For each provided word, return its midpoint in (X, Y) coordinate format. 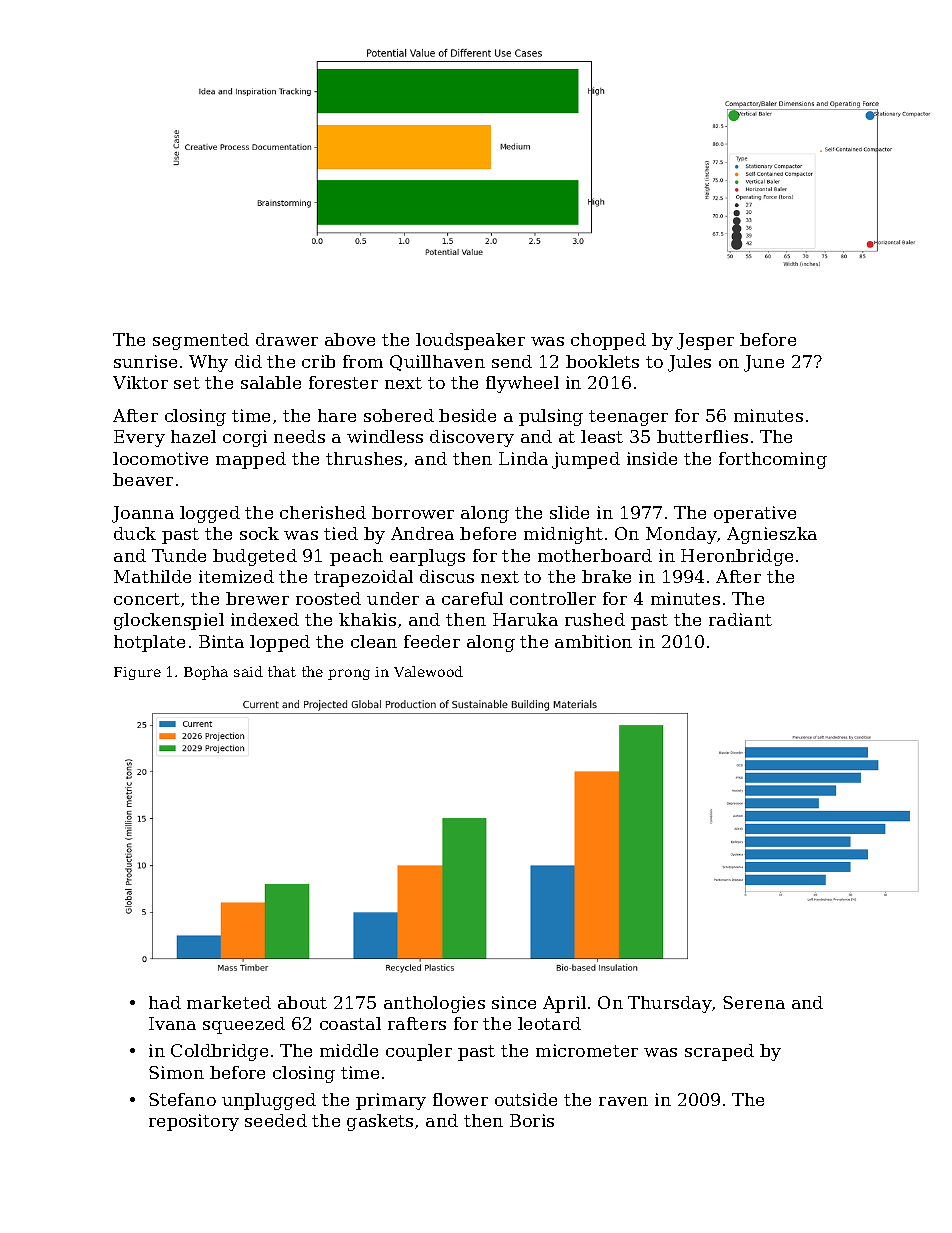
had (165, 1002)
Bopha (206, 673)
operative (755, 514)
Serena (754, 1002)
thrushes (364, 458)
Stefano (182, 1099)
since (514, 1002)
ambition (593, 641)
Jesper (705, 341)
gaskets (380, 1122)
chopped (608, 341)
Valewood (428, 671)
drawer (287, 339)
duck (135, 533)
